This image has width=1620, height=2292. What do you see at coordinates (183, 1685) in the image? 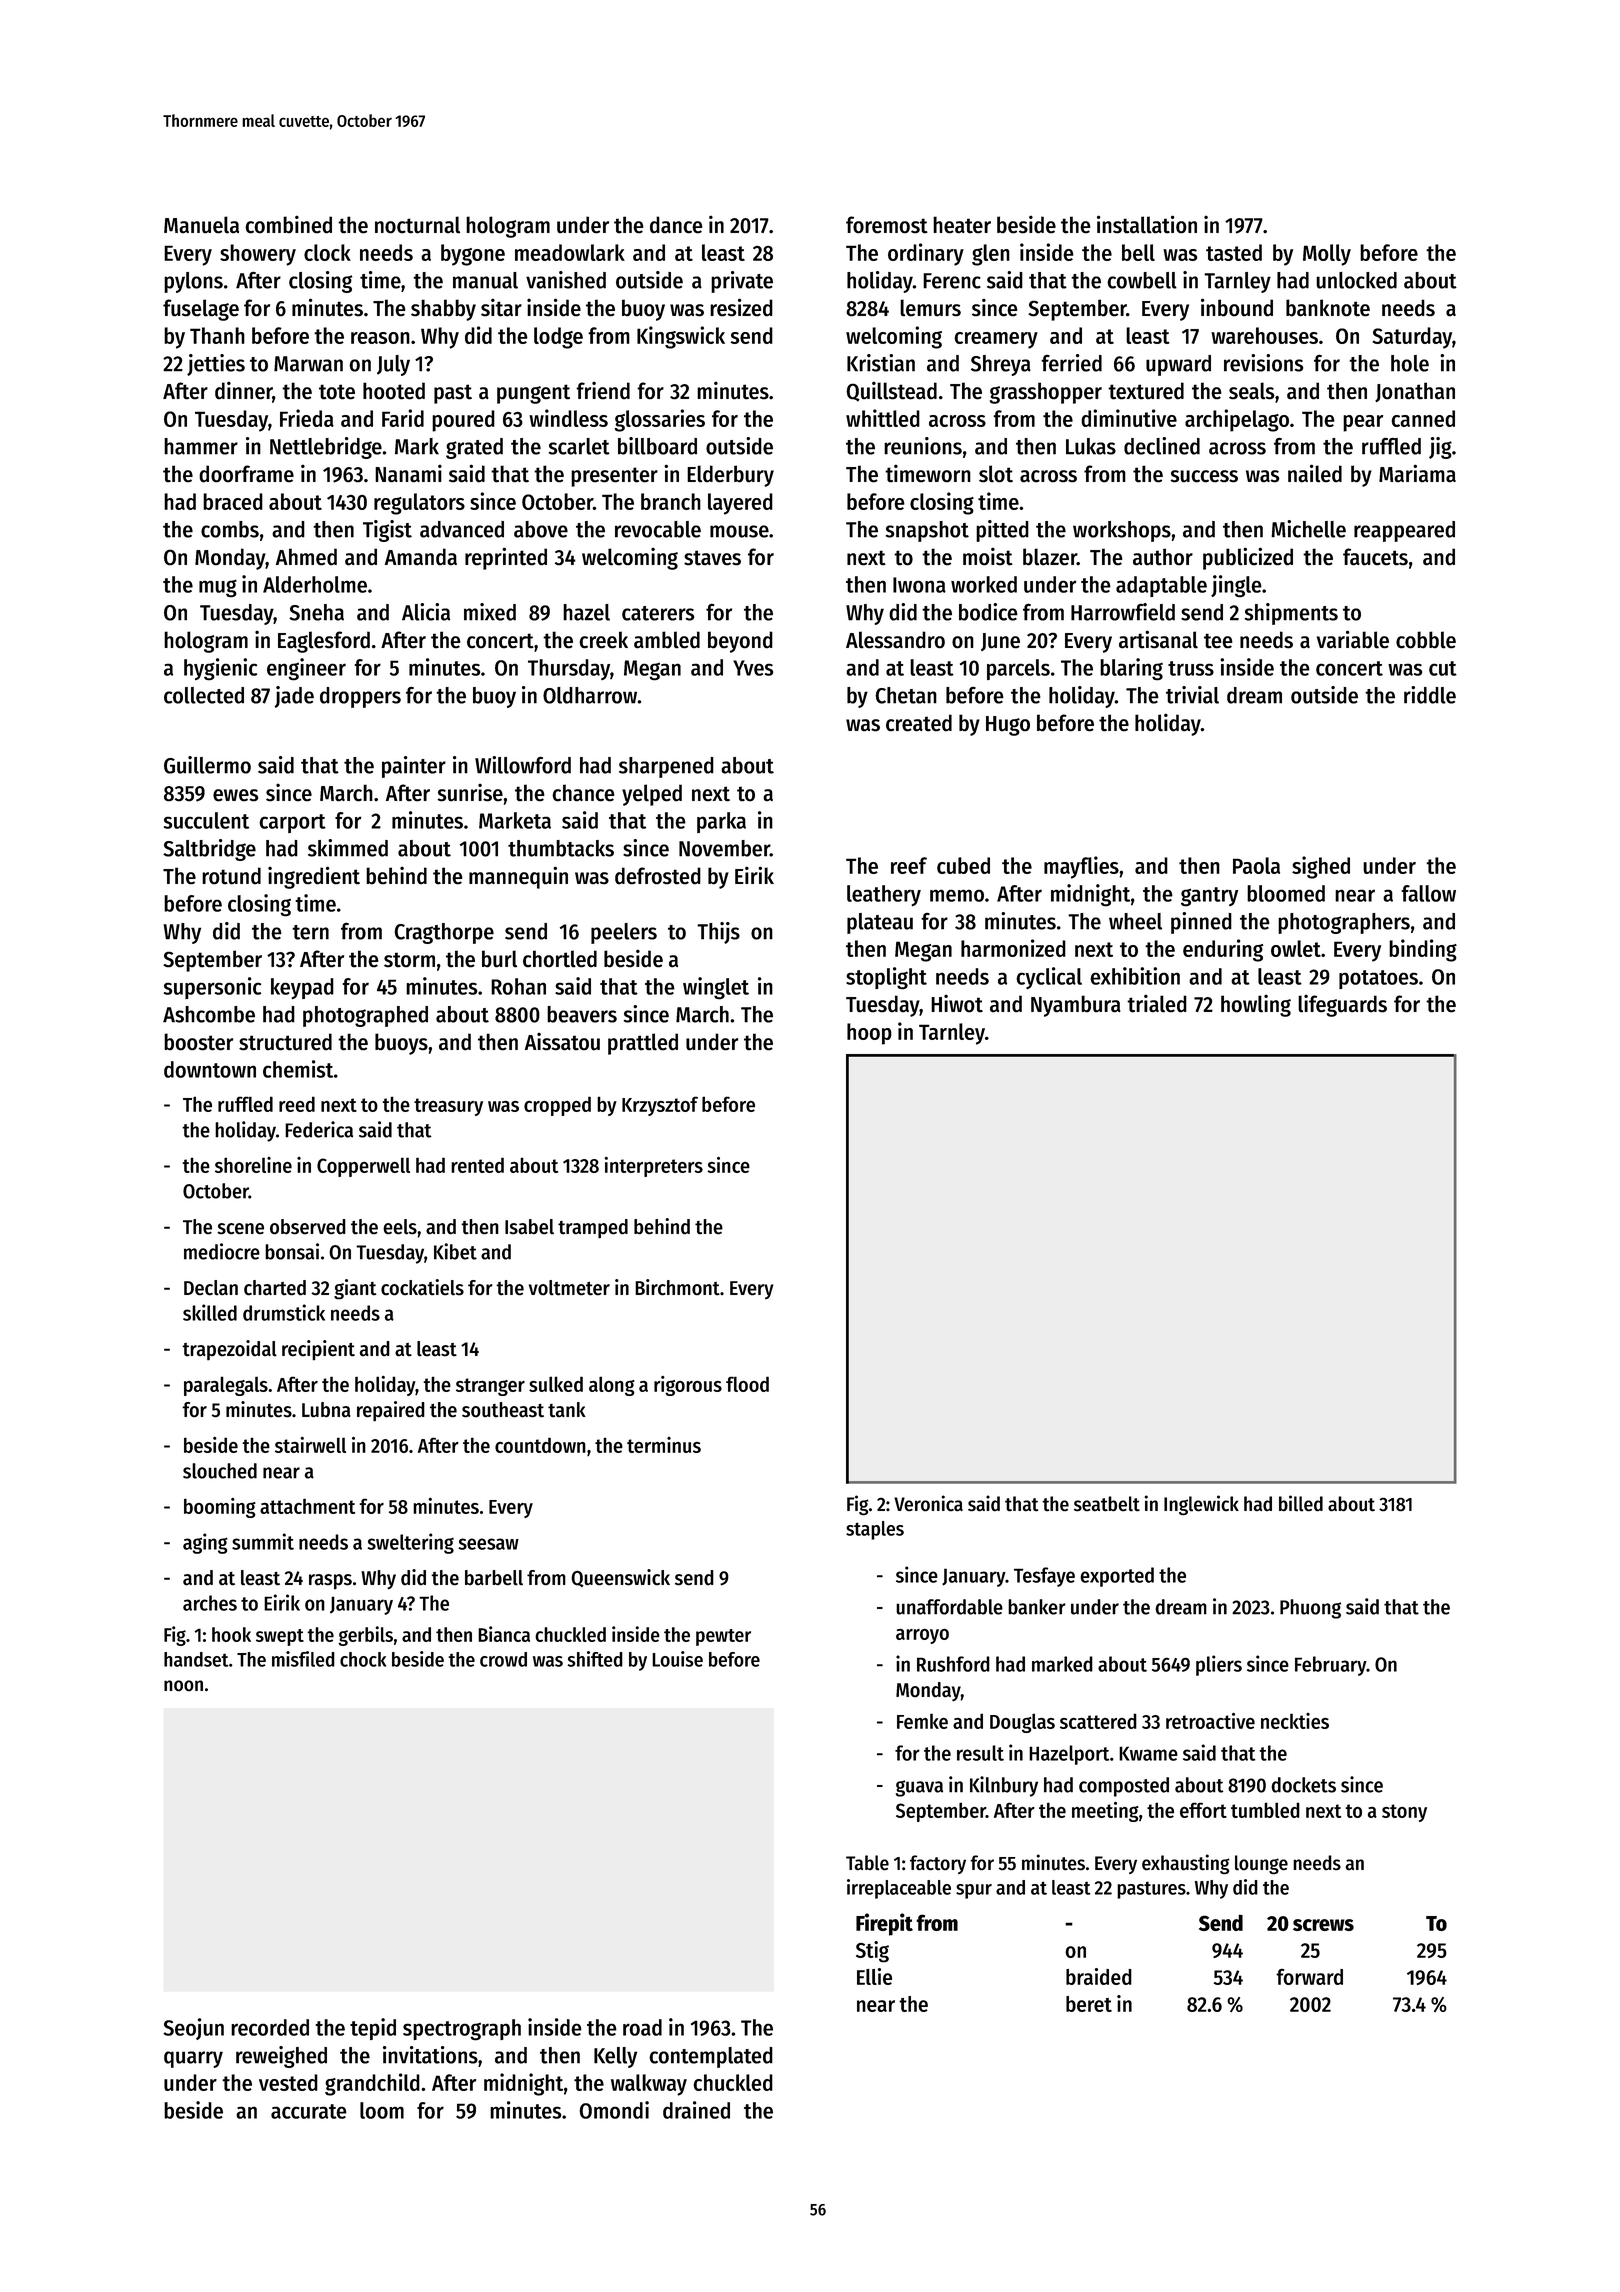
I see `noon` at bounding box center [183, 1685].
